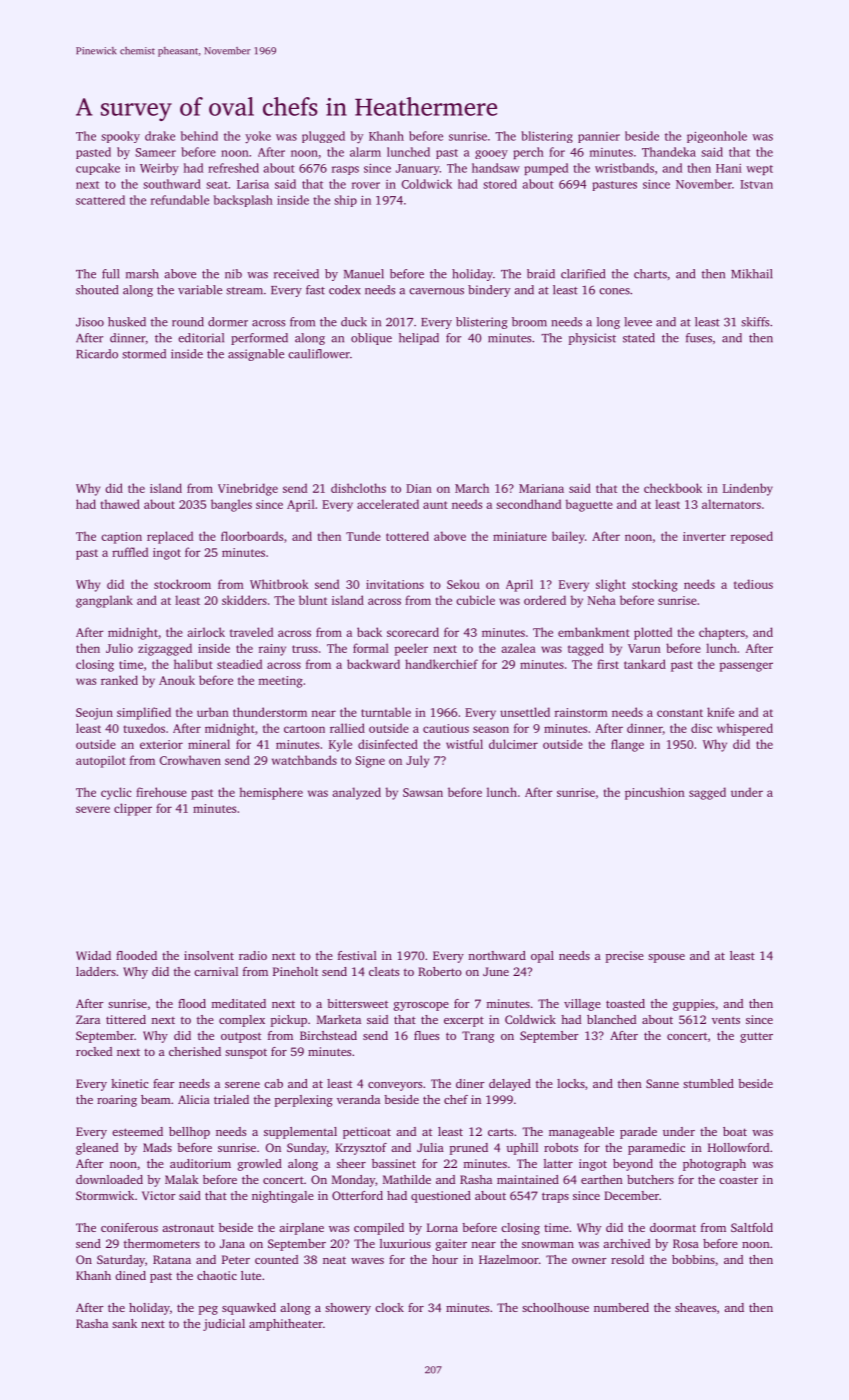 The width and height of the screenshot is (849, 1400). I want to click on plugged, so click(323, 137).
